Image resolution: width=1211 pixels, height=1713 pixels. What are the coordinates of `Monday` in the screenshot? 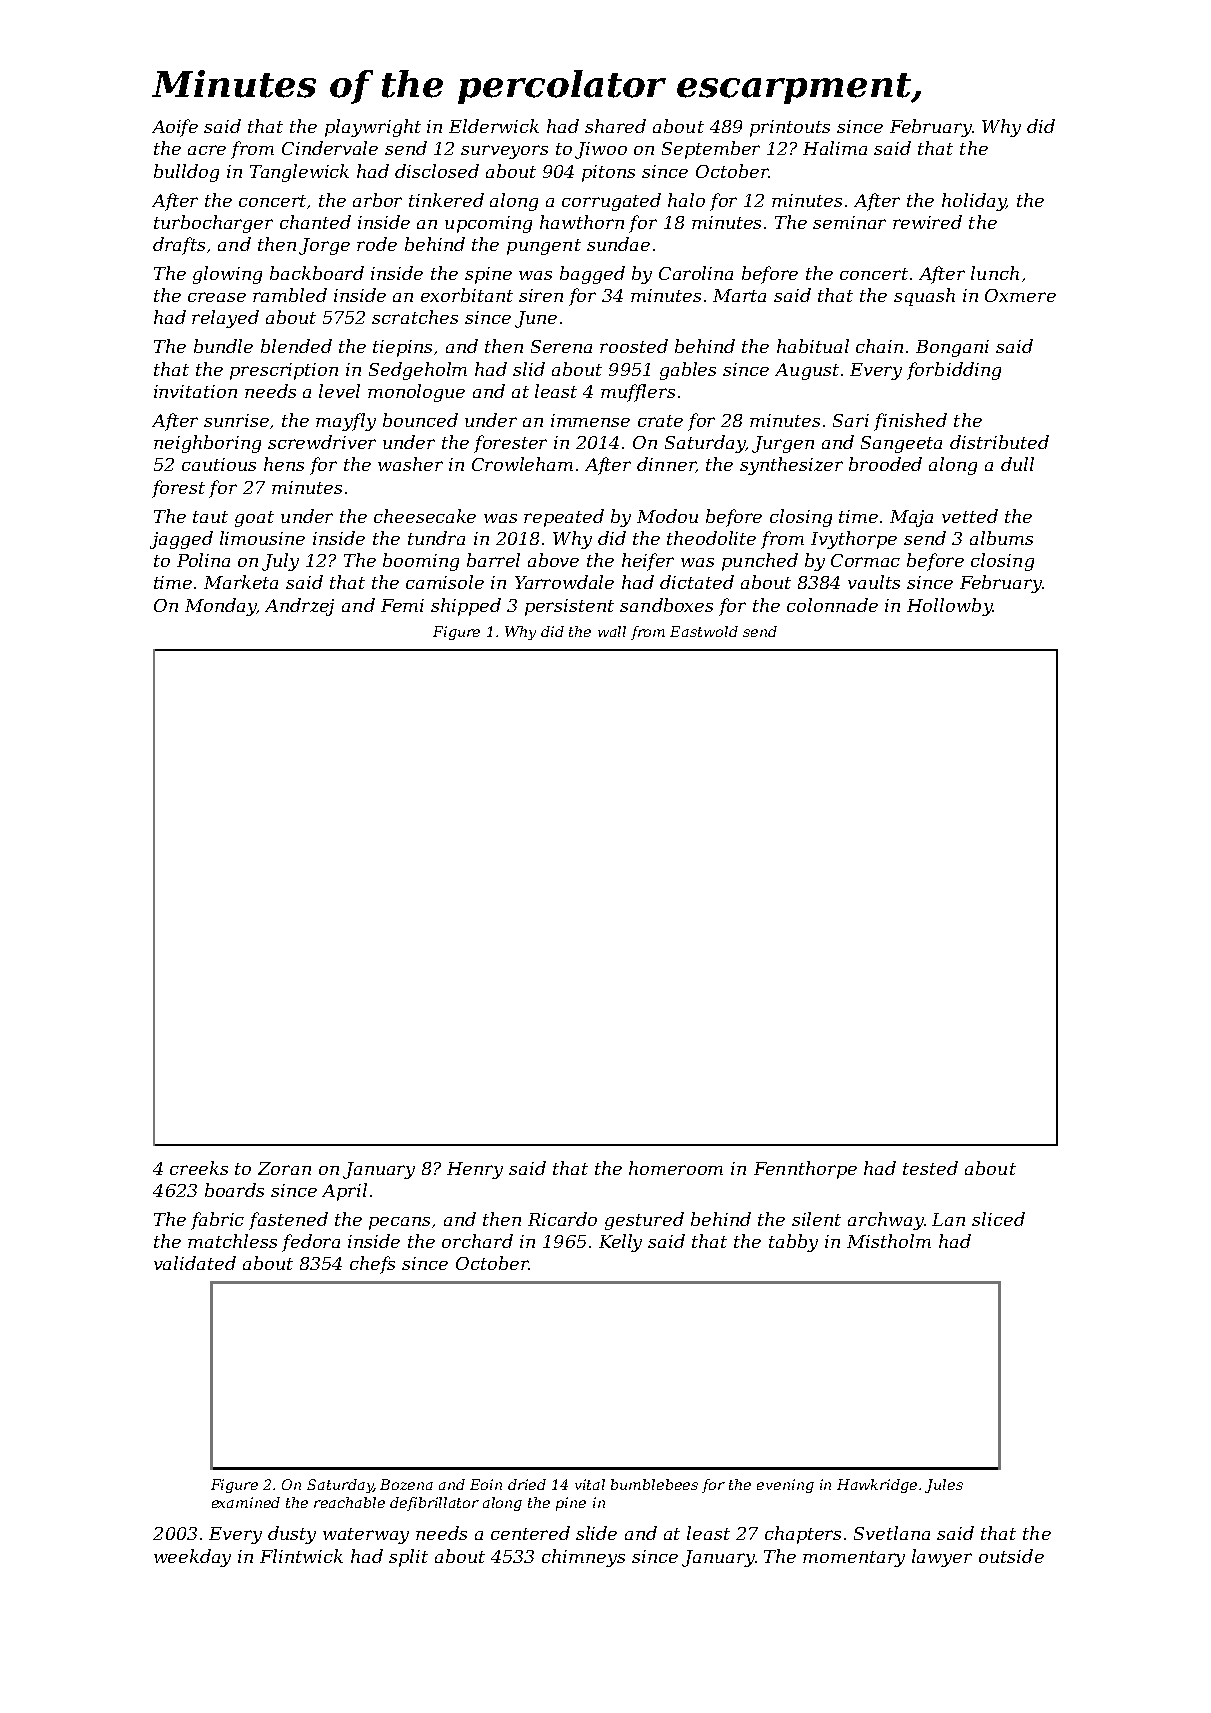 It's located at (220, 607).
